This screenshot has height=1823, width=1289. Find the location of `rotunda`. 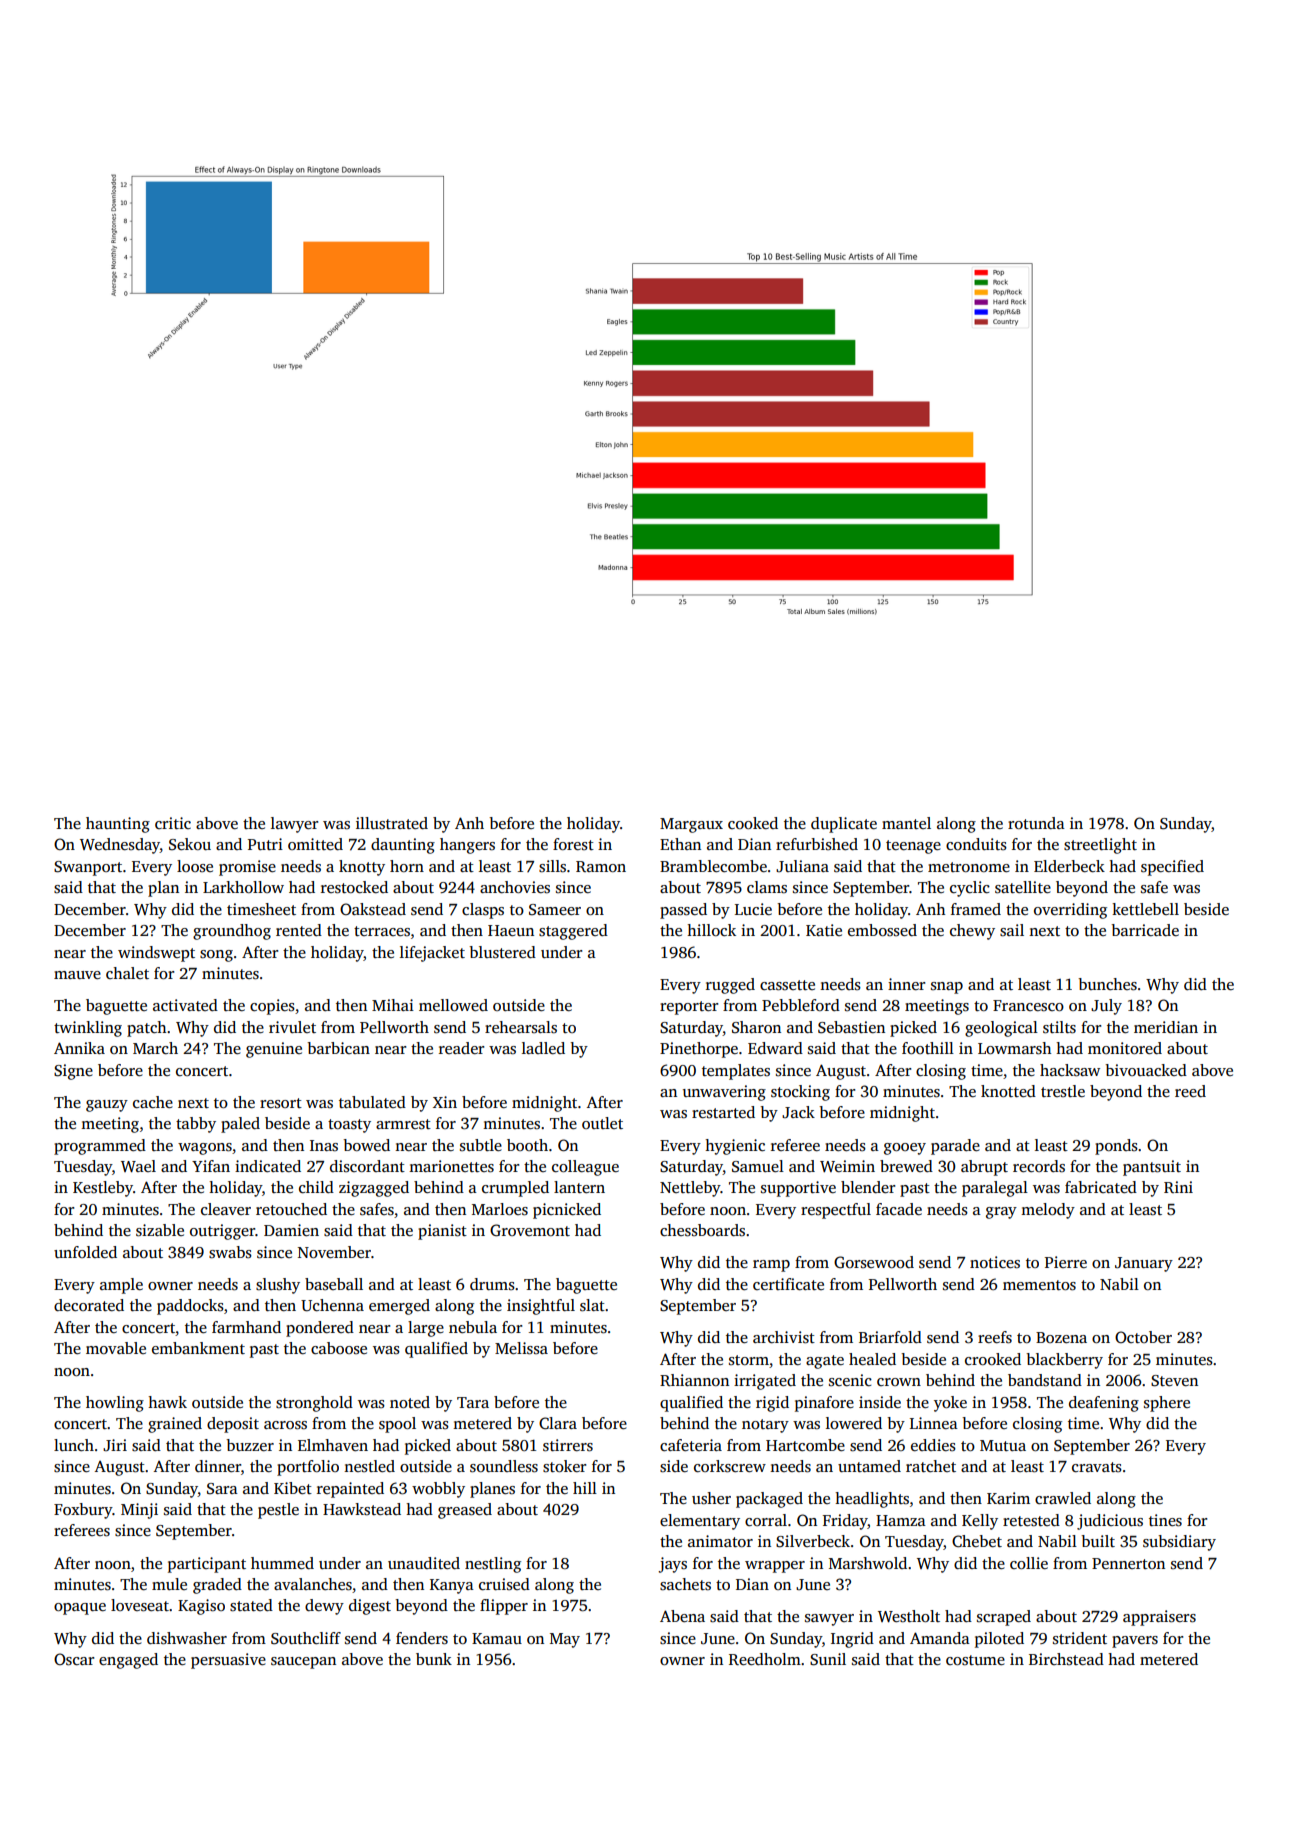

rotunda is located at coordinates (1036, 823).
